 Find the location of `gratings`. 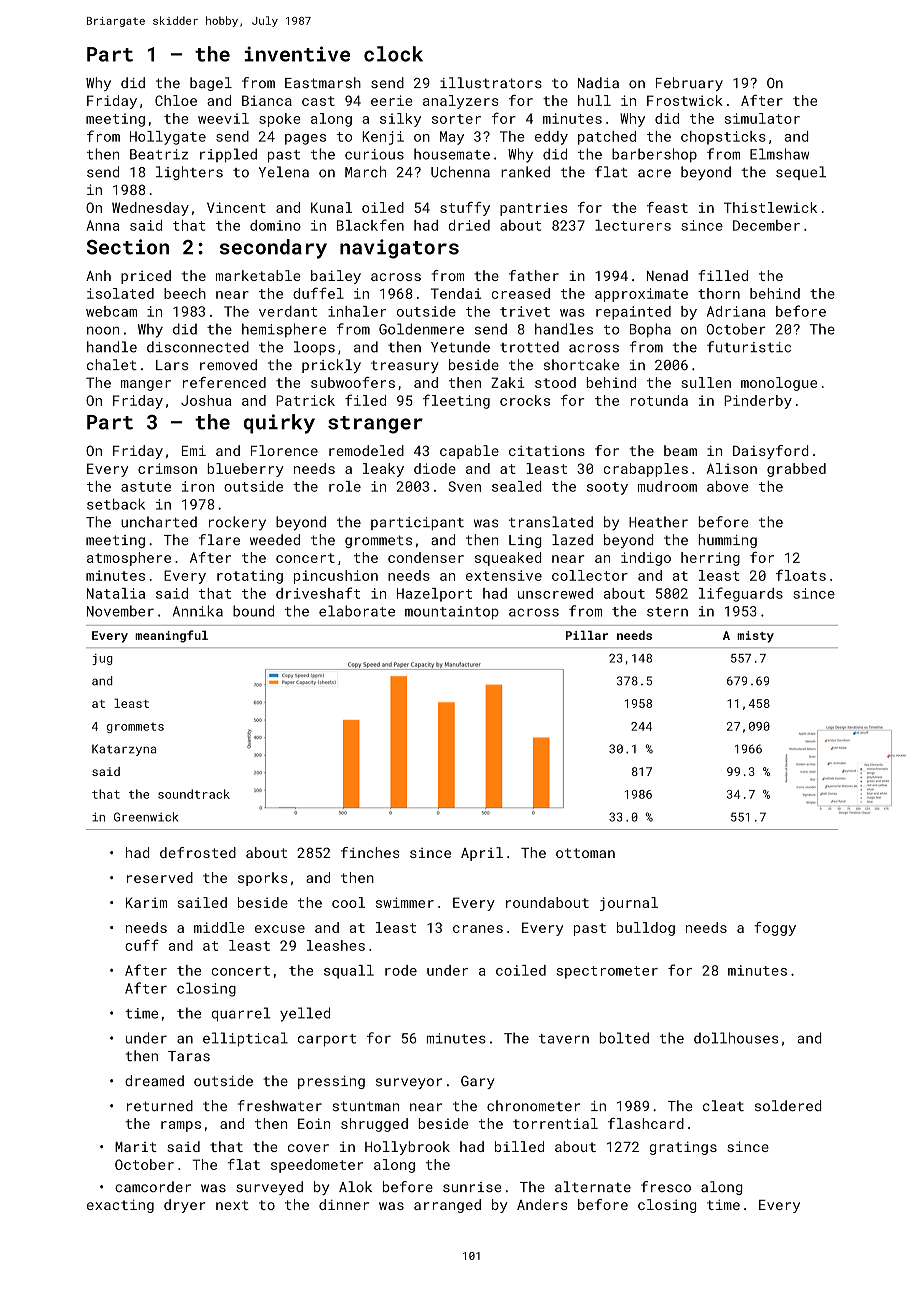

gratings is located at coordinates (683, 1148).
